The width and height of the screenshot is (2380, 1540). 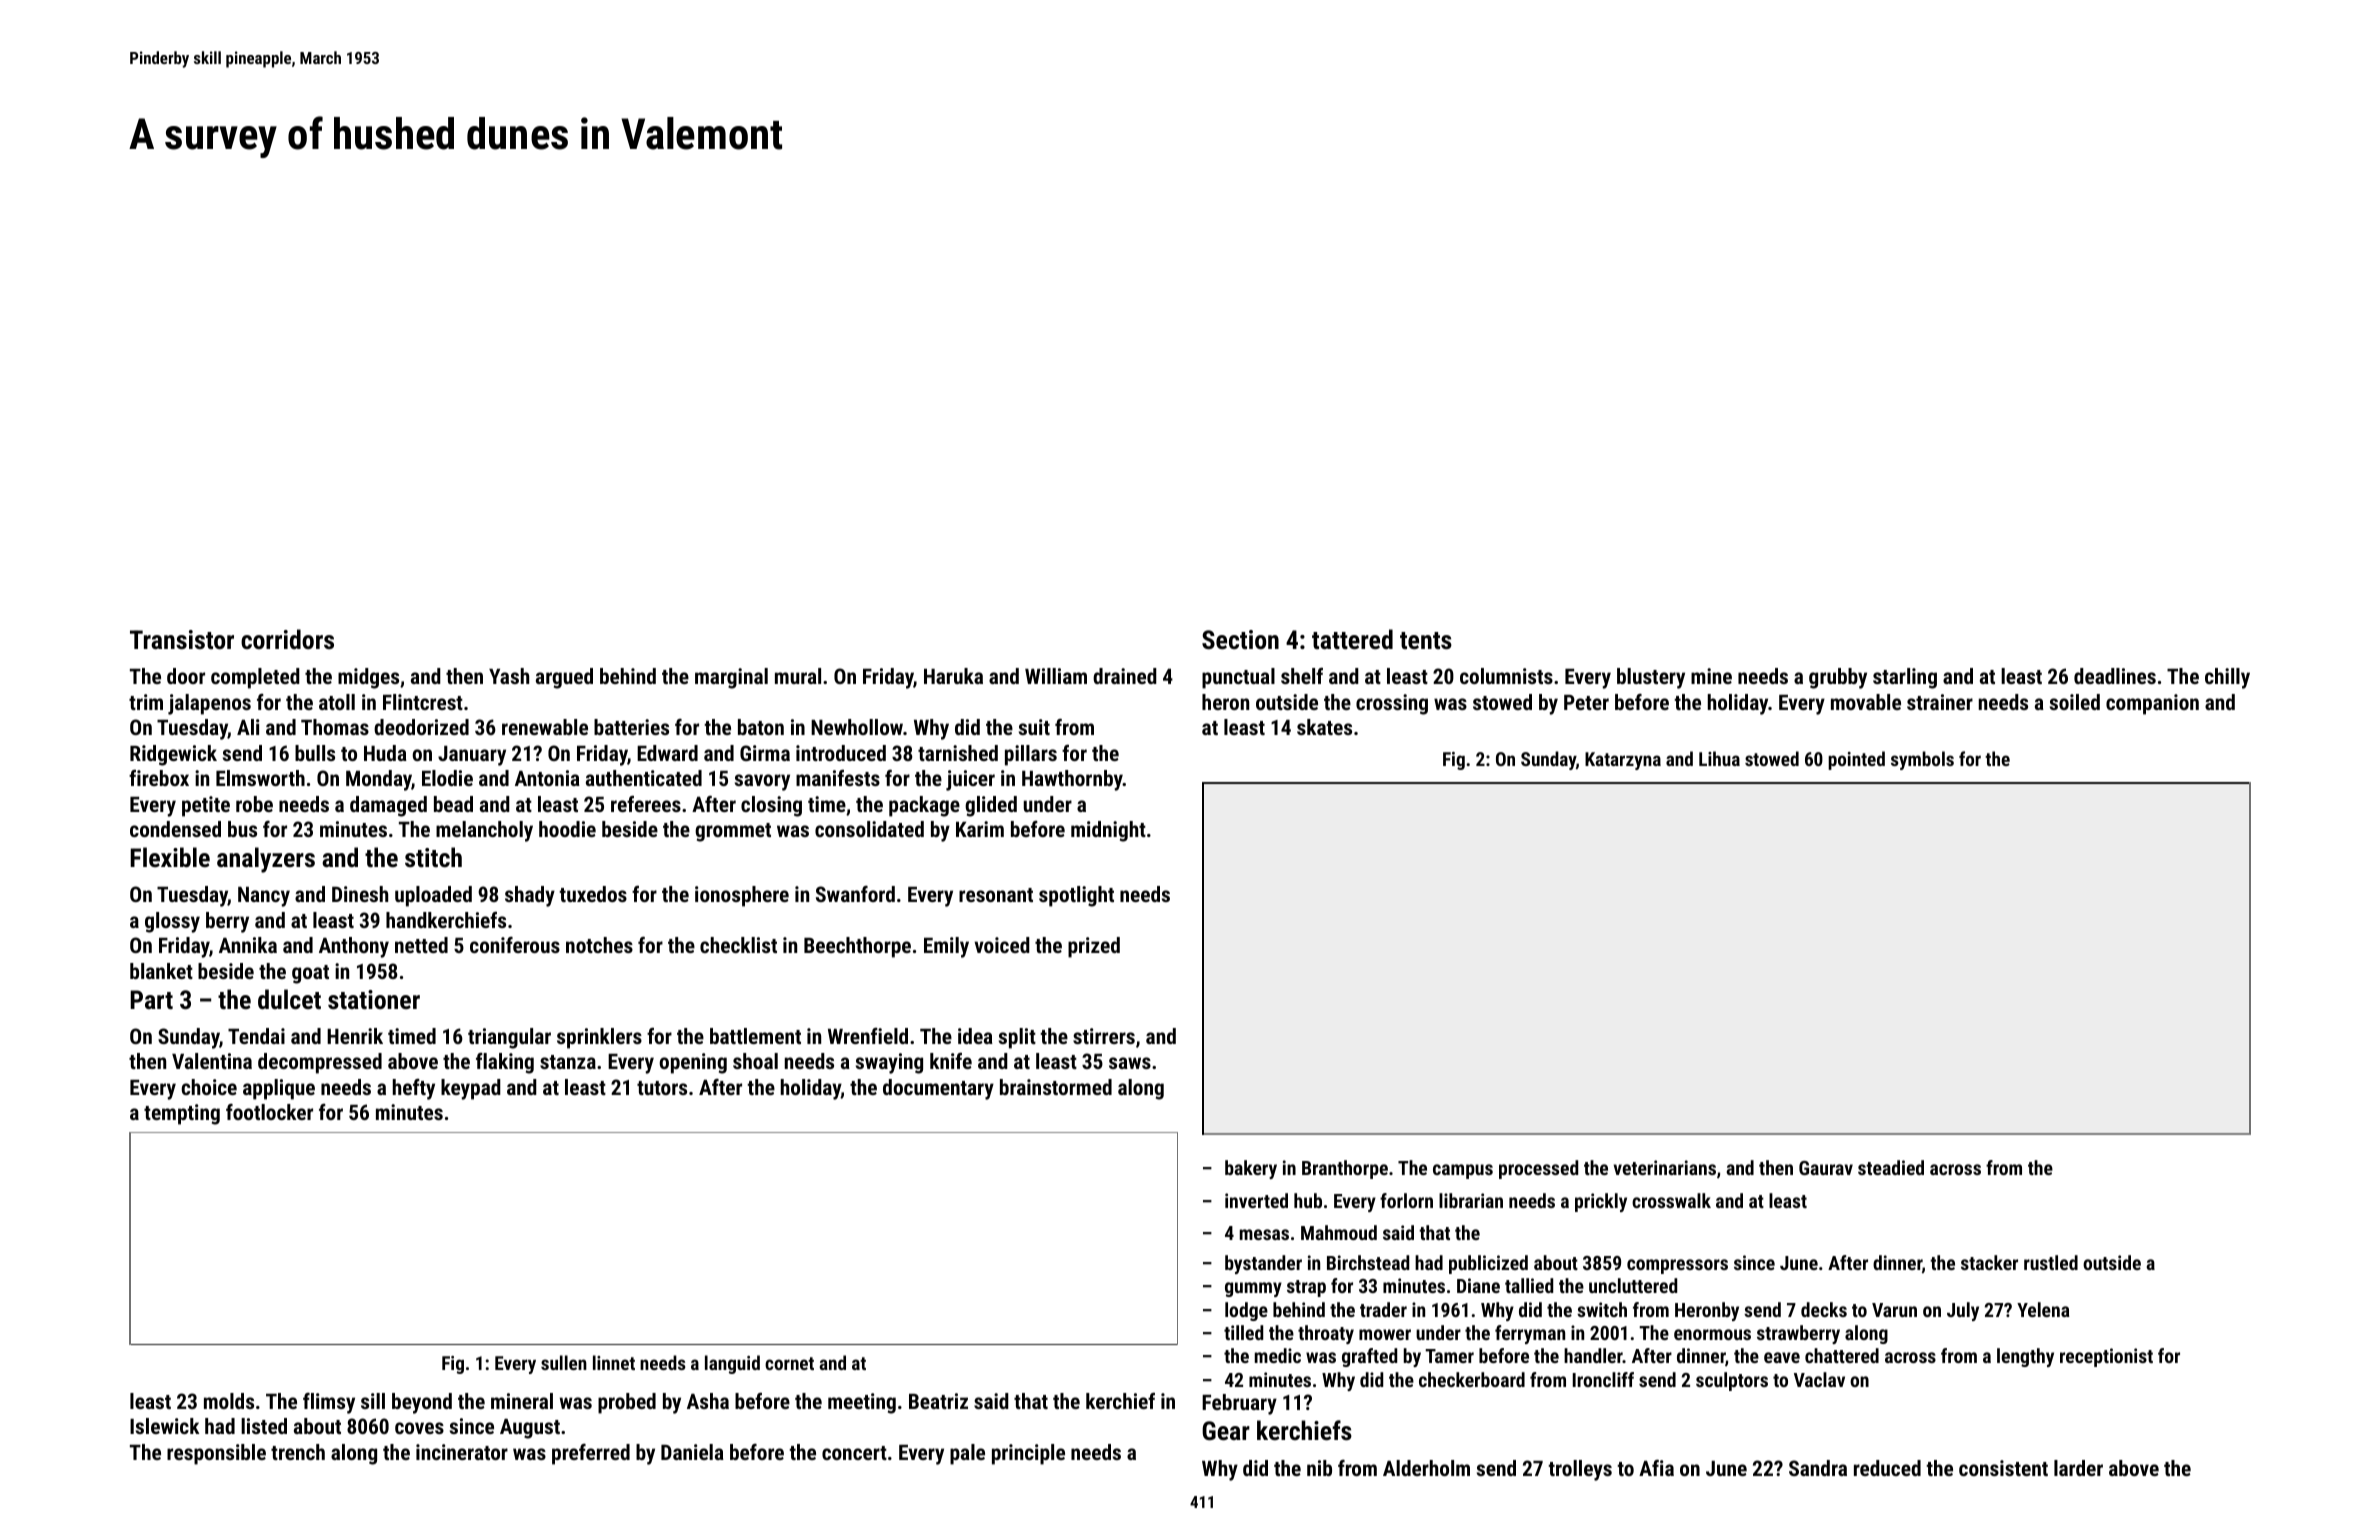 I want to click on deadlines, so click(x=2115, y=676).
